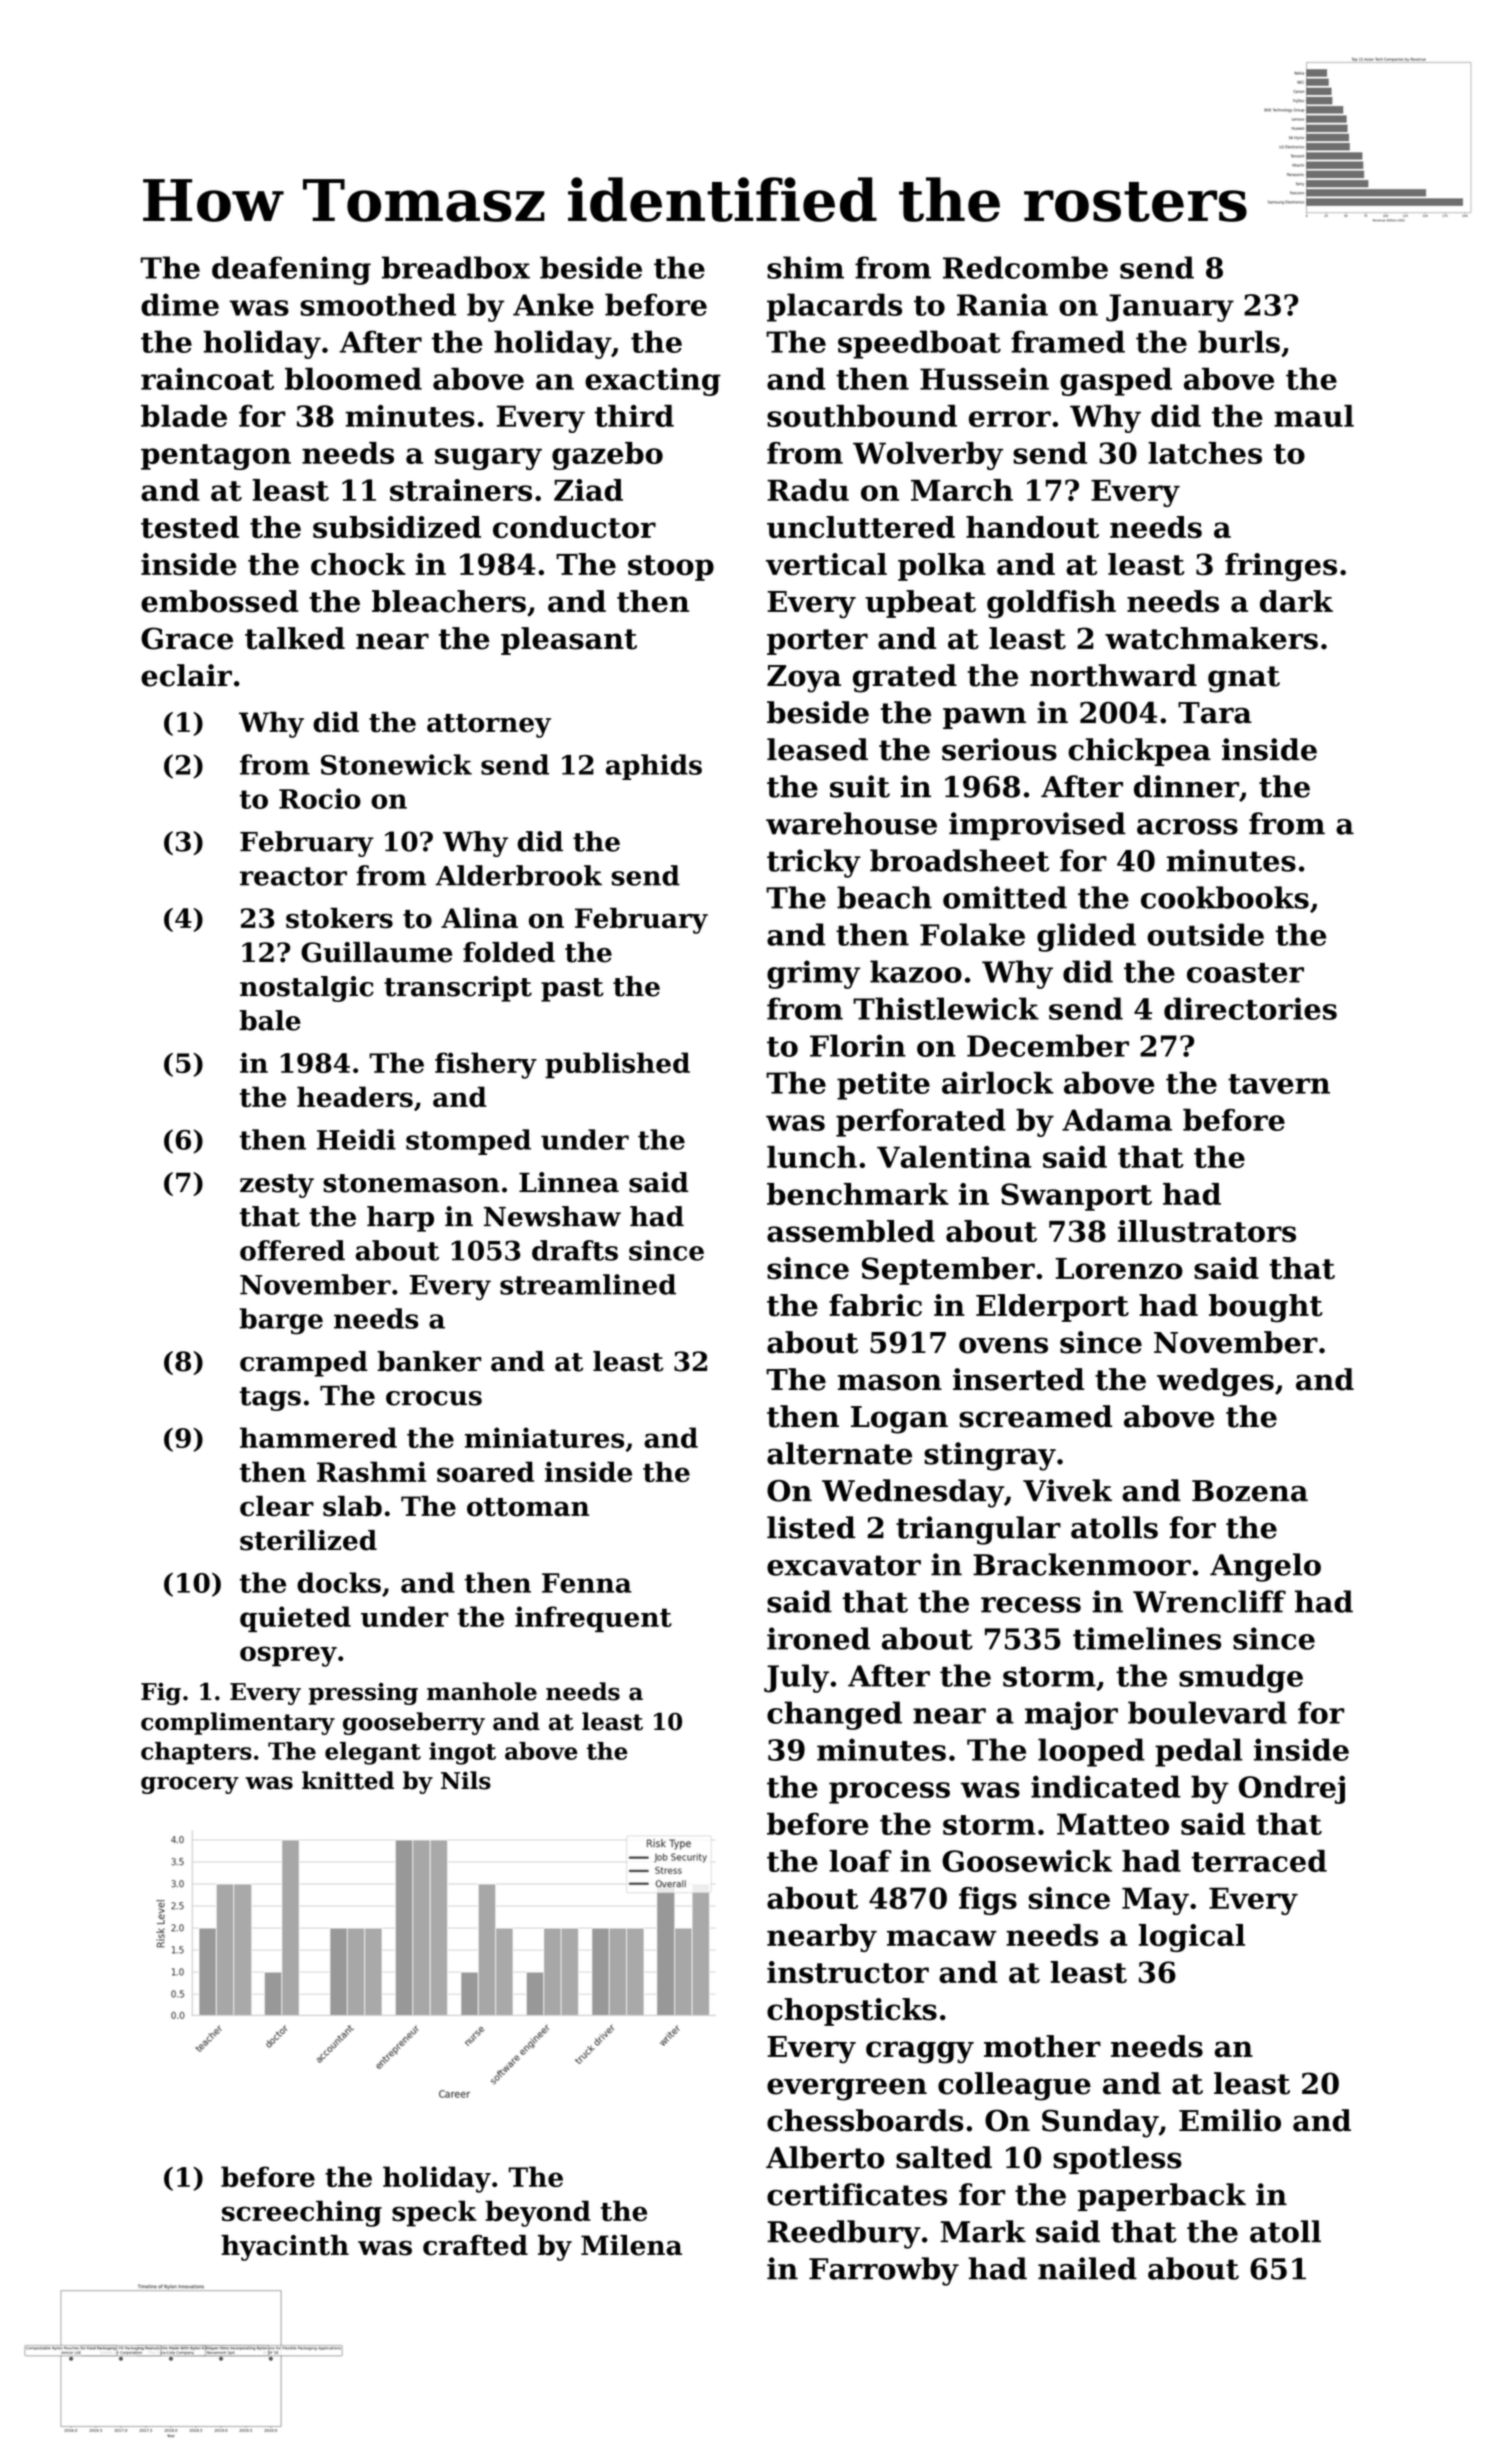 The height and width of the document is (2464, 1496). Describe the element at coordinates (285, 2248) in the document. I see `hyacinth` at that location.
